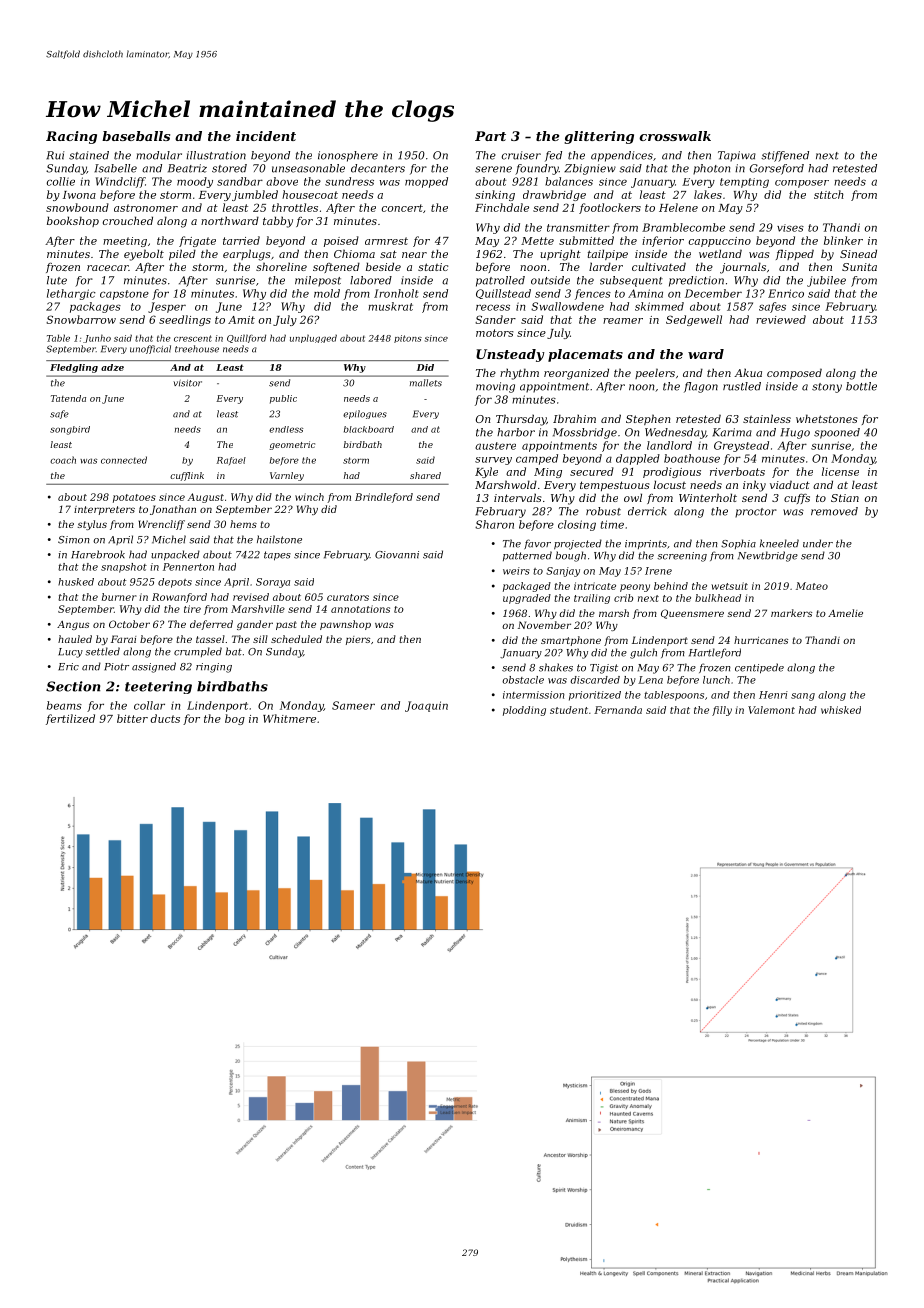 This document has height=1308, width=924. Describe the element at coordinates (675, 136) in the document. I see `crosswalk` at that location.
